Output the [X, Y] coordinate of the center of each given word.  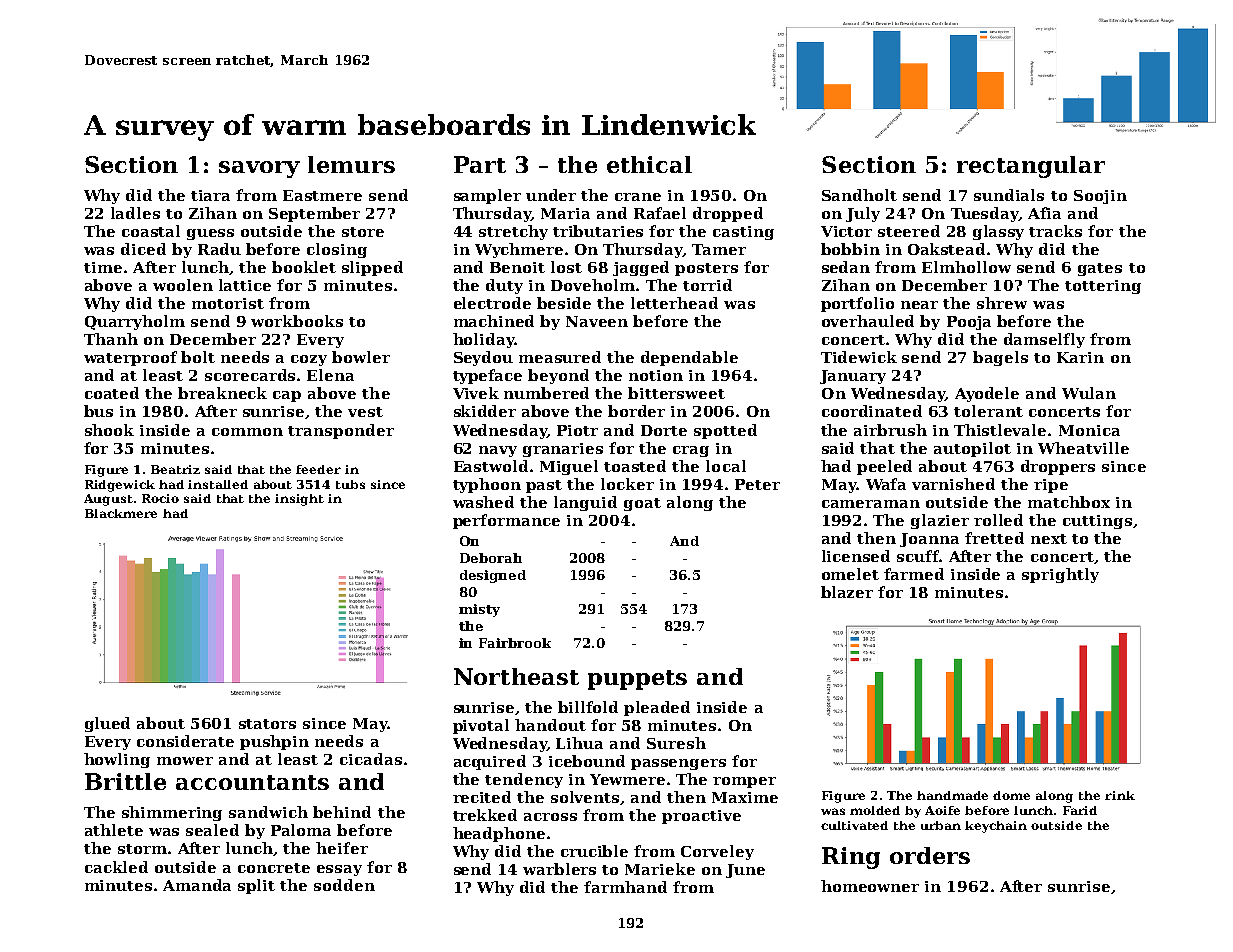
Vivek [476, 393]
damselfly [1044, 340]
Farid [1080, 810]
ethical [649, 164]
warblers [559, 869]
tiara [210, 195]
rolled [998, 520]
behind [342, 812]
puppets [637, 680]
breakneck [222, 393]
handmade [952, 795]
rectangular [1031, 167]
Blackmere [121, 513]
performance [506, 521]
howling [117, 760]
